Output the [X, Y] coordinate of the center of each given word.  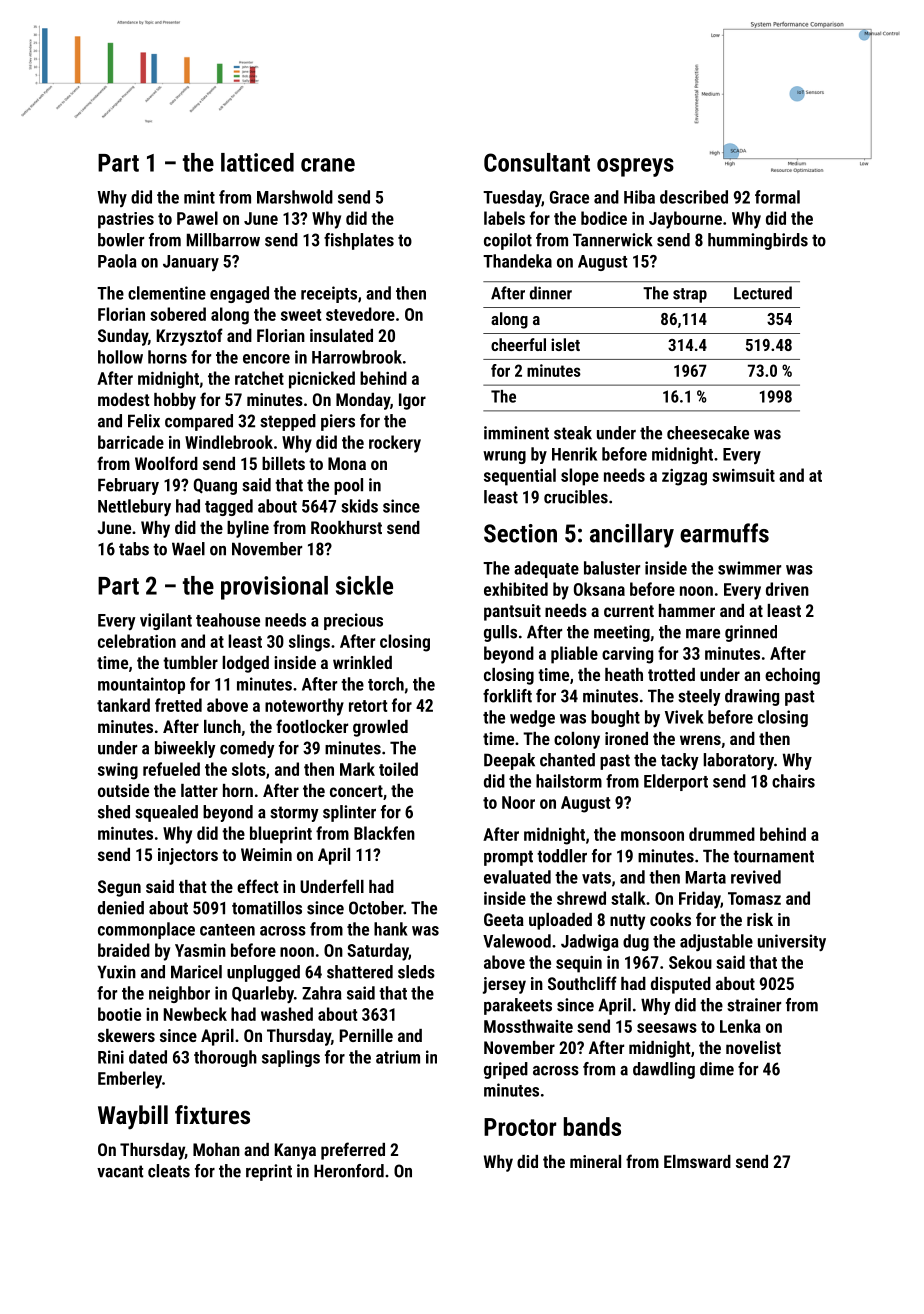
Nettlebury [134, 507]
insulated [341, 335]
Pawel [197, 218]
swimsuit [743, 475]
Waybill [133, 1117]
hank [391, 929]
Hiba [639, 197]
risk [760, 919]
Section [520, 533]
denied [121, 908]
